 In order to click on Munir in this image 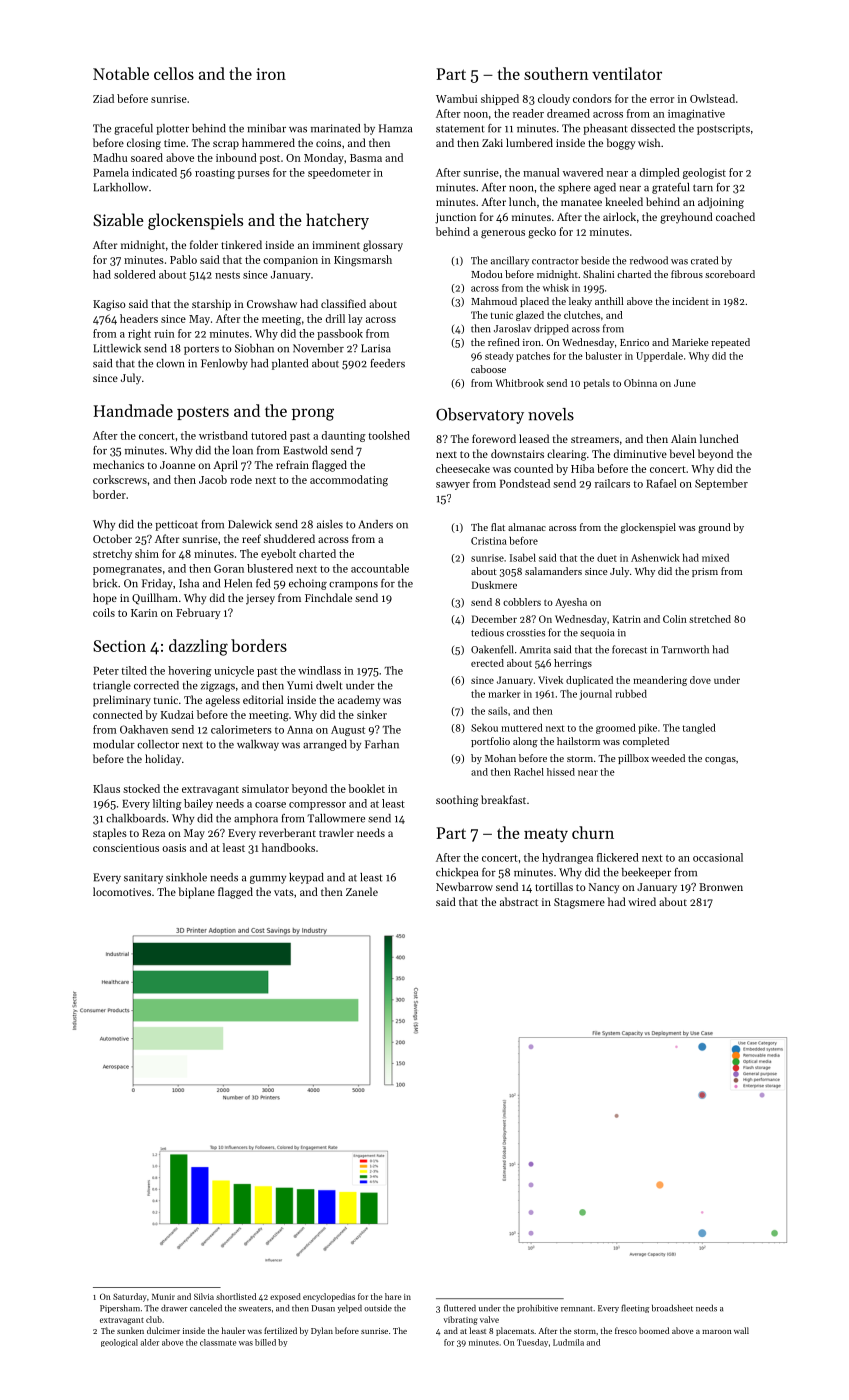, I will do `click(163, 1297)`.
